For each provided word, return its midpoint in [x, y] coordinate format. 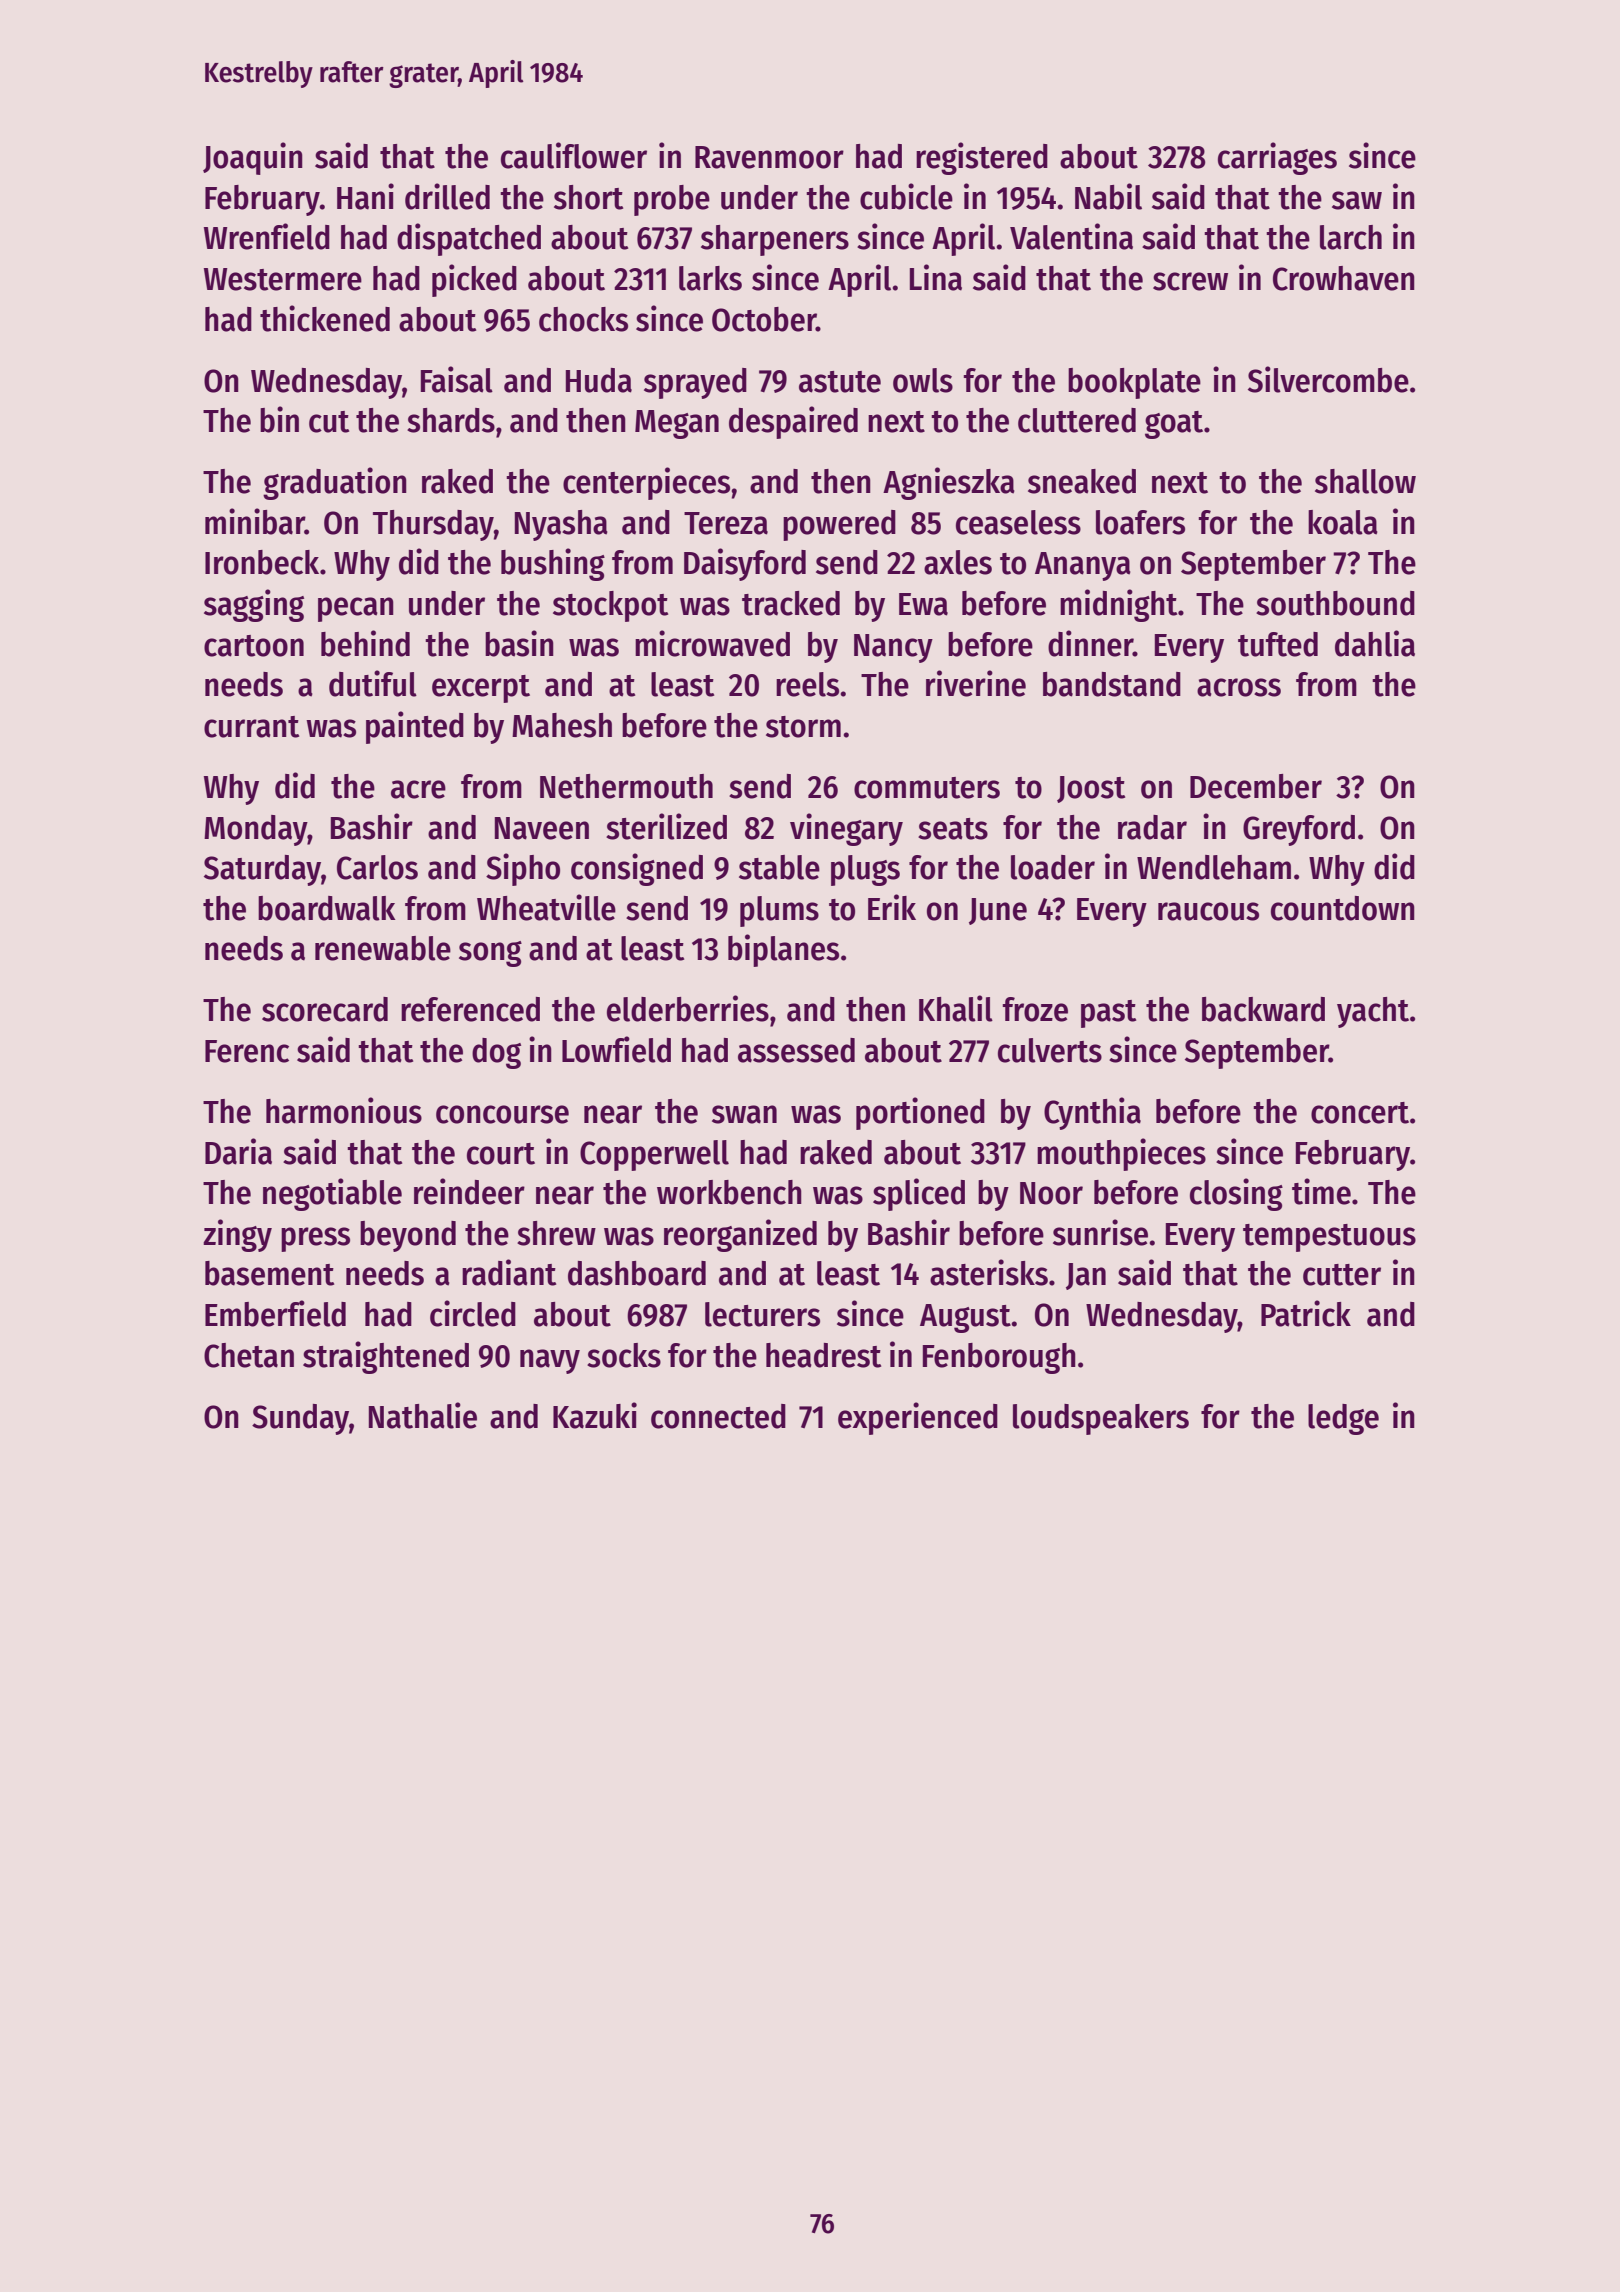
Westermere [283, 279]
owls [923, 380]
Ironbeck [262, 562]
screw [1190, 281]
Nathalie [423, 1415]
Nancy [893, 648]
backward [1263, 1009]
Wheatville [546, 907]
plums [779, 911]
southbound [1335, 603]
